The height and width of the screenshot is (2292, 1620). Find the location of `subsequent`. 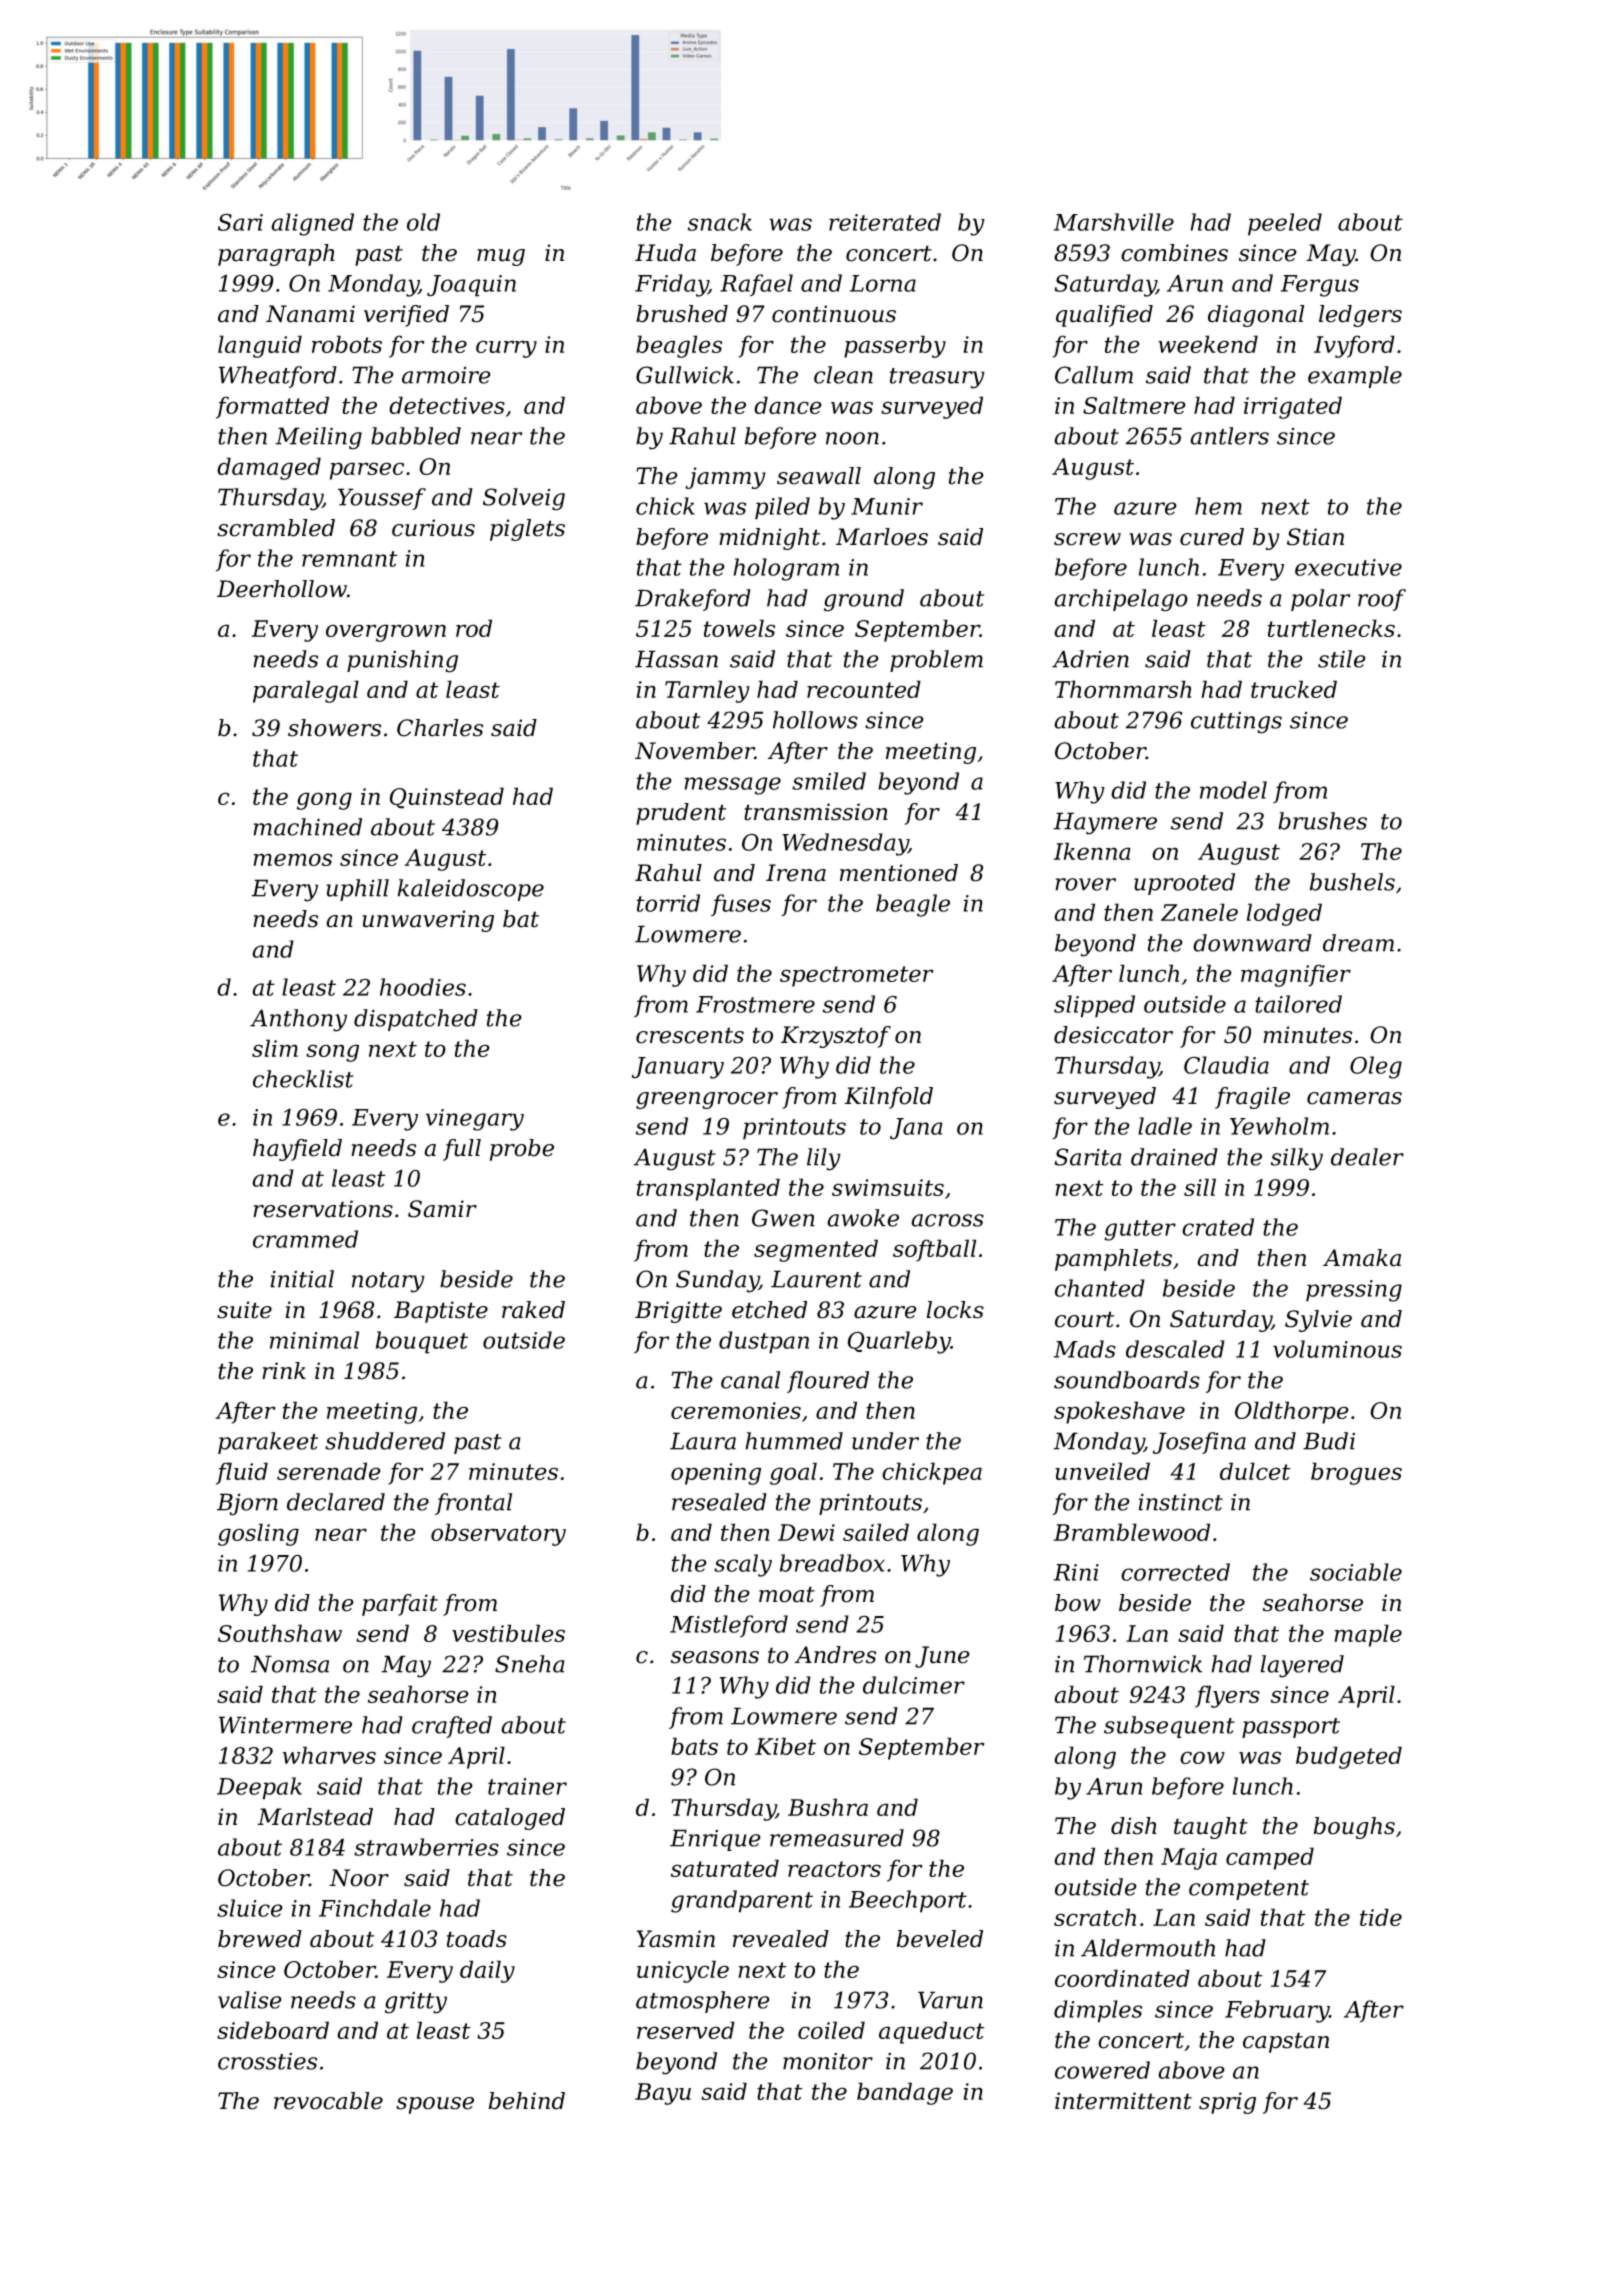

subsequent is located at coordinates (1169, 1727).
